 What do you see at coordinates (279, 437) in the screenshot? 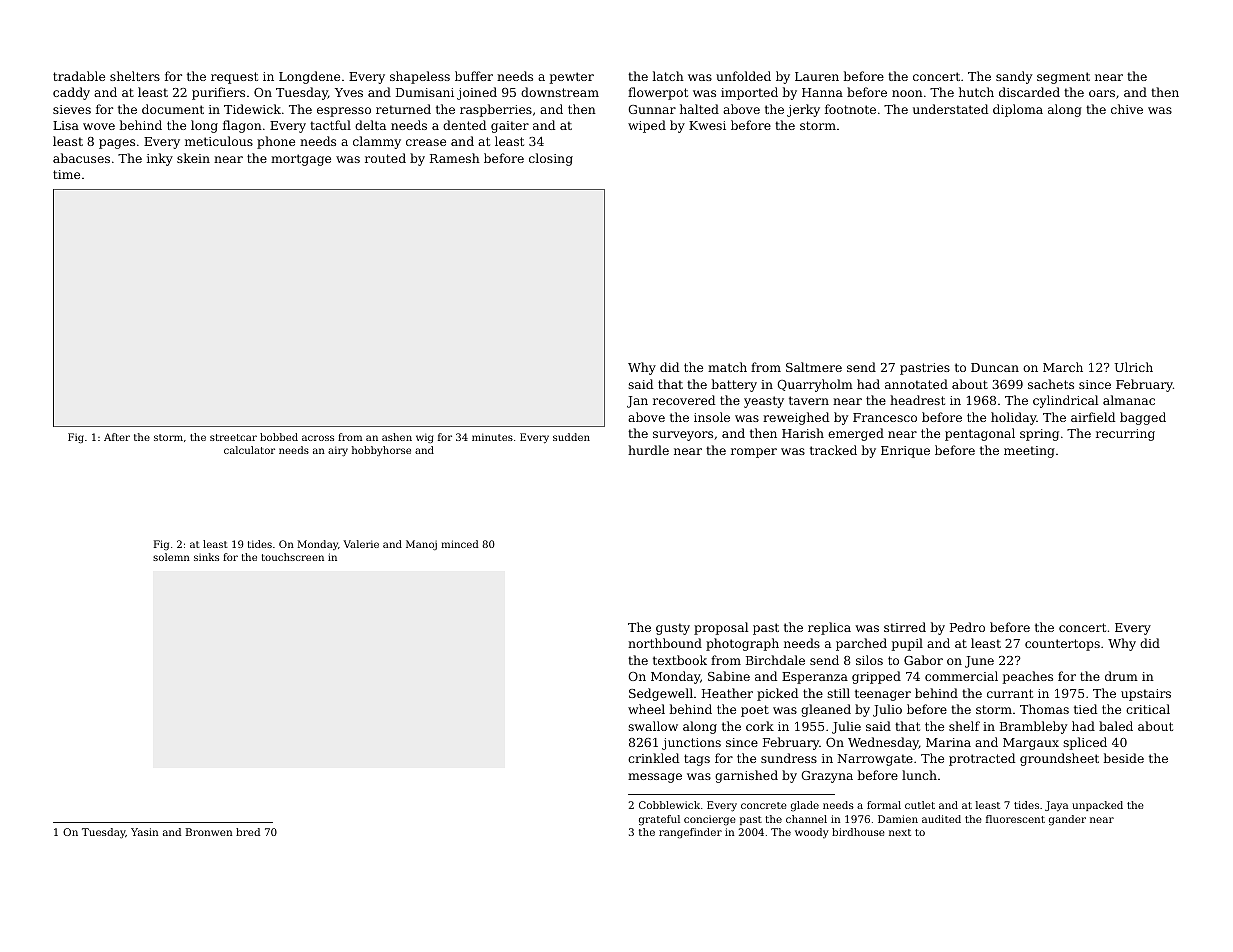
I see `bobbed` at bounding box center [279, 437].
